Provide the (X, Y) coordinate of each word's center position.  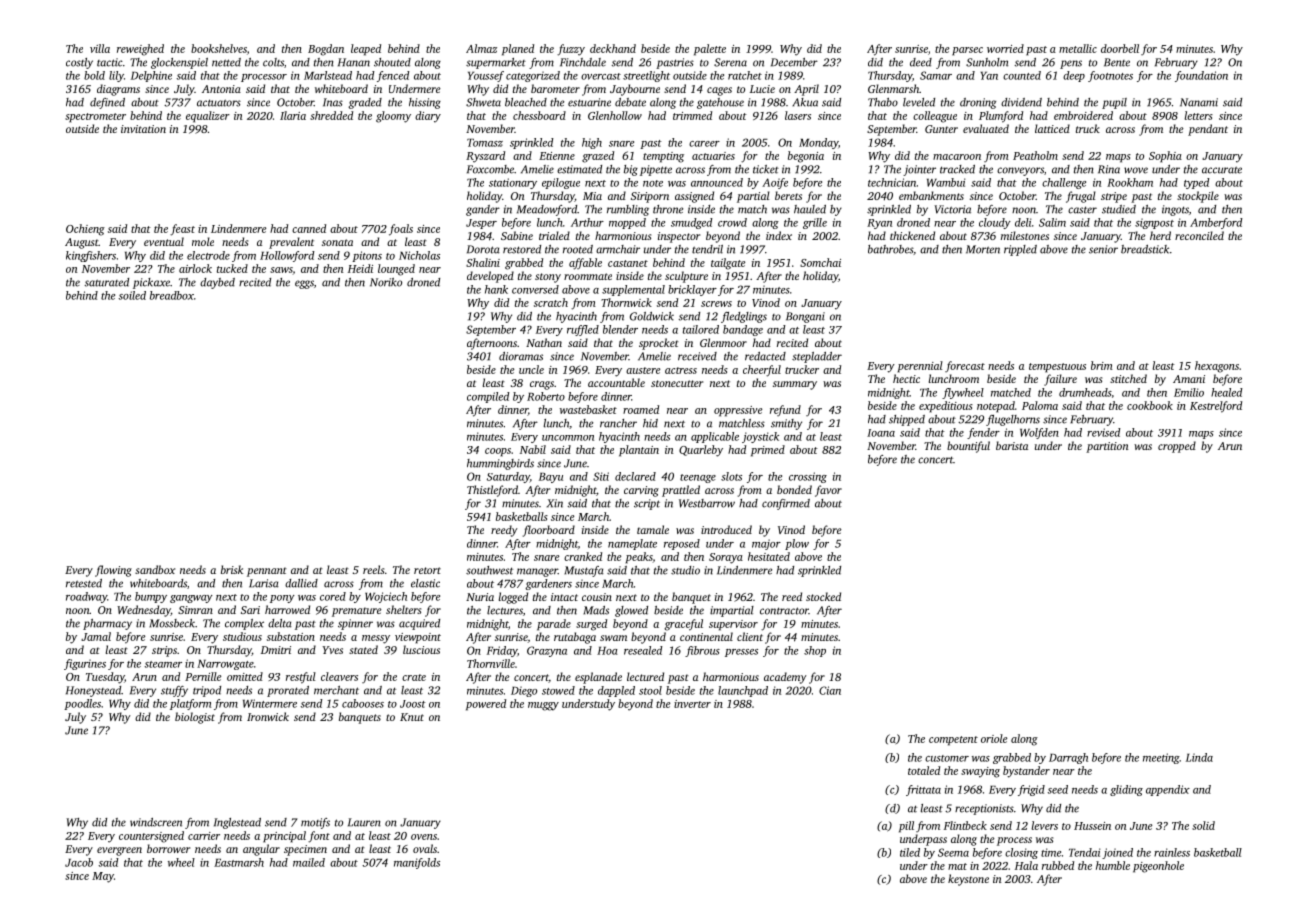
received (697, 356)
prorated (288, 691)
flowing (113, 571)
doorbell (1120, 48)
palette (710, 50)
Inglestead (237, 823)
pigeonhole (1158, 867)
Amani (1189, 379)
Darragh (1068, 758)
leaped (366, 50)
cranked (583, 556)
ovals (425, 848)
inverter (692, 704)
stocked (823, 596)
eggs (304, 284)
